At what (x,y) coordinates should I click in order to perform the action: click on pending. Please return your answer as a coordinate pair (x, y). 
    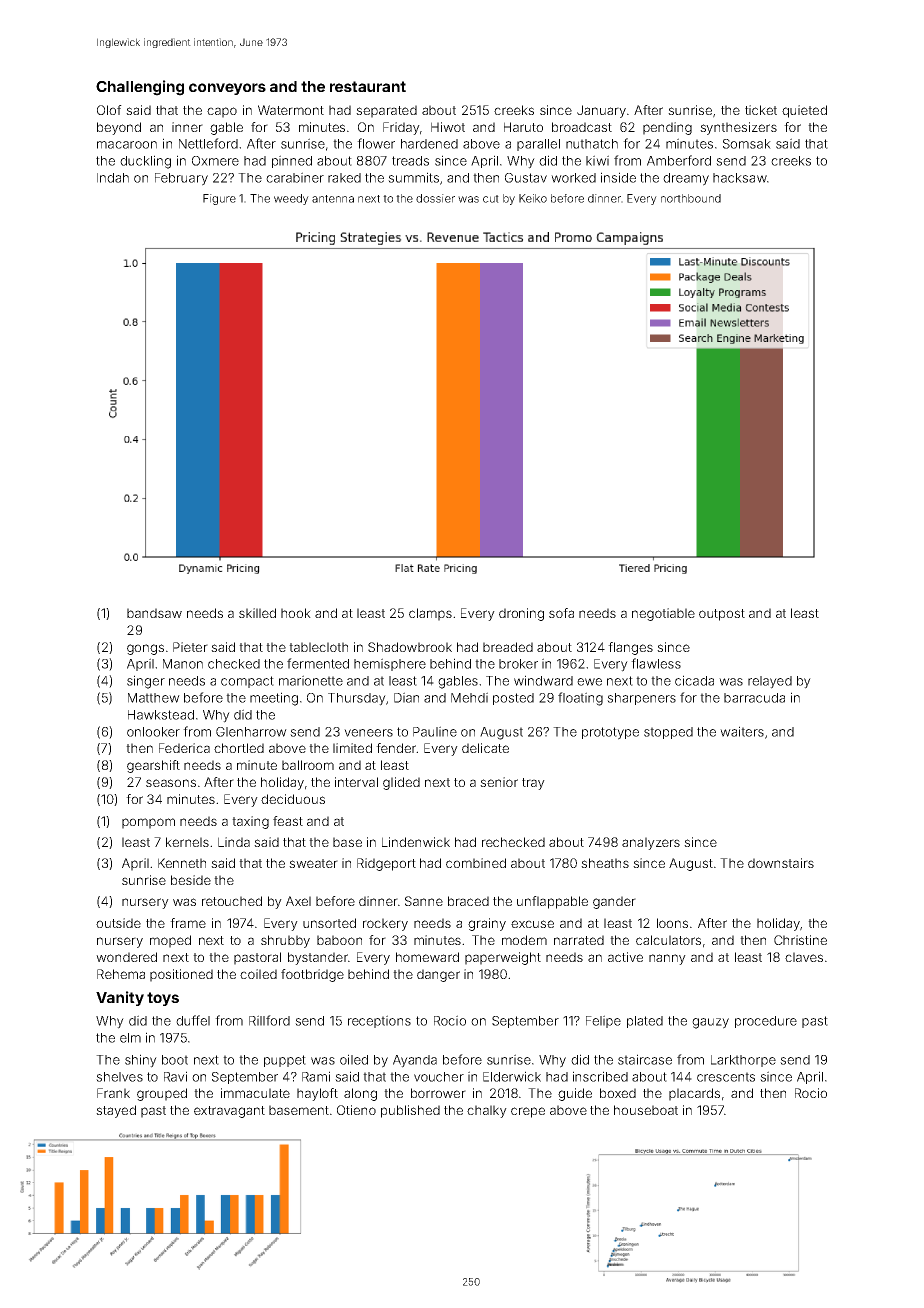
    Looking at the image, I should click on (667, 128).
